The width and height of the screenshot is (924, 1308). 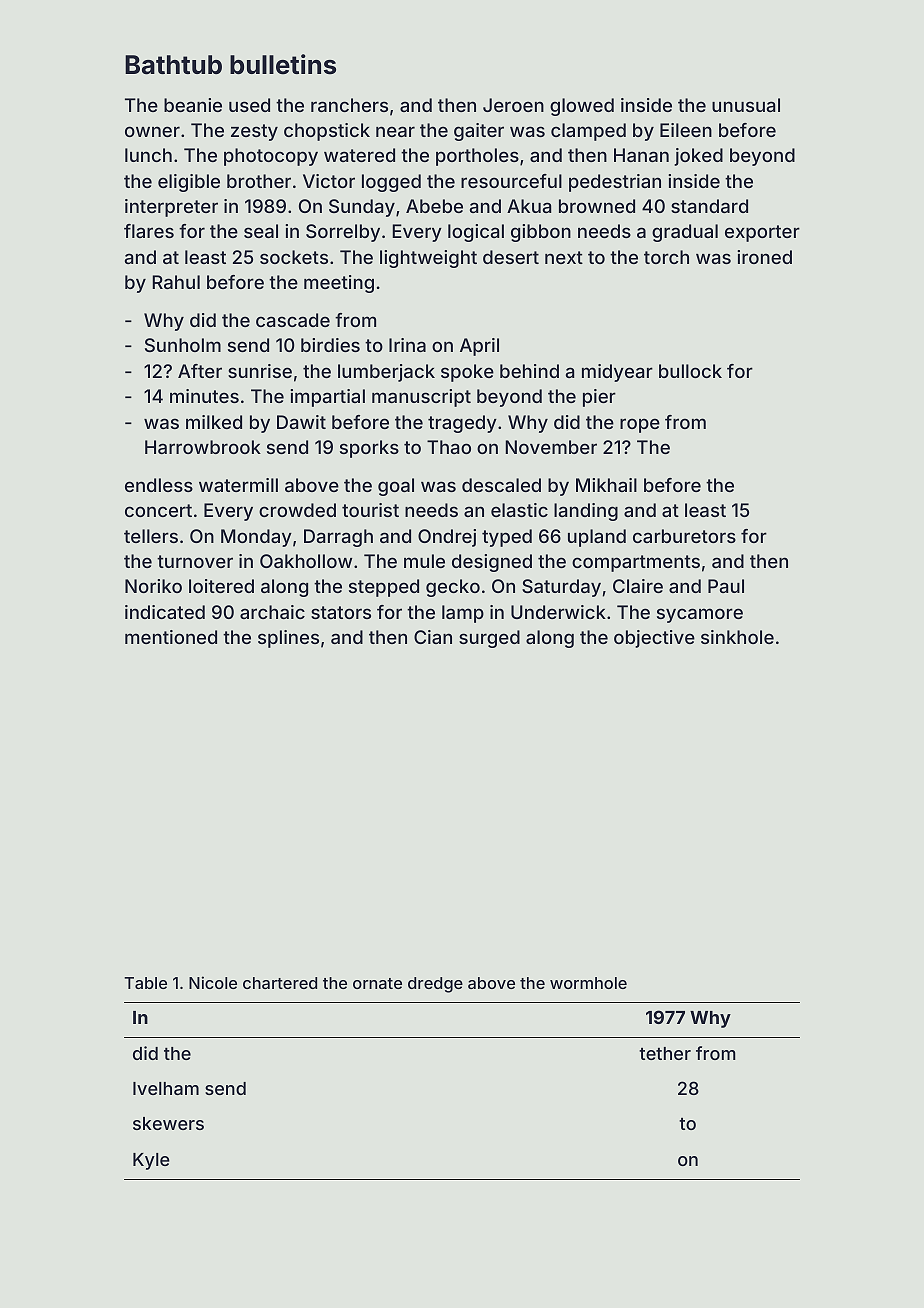 What do you see at coordinates (588, 983) in the screenshot?
I see `wormhole` at bounding box center [588, 983].
